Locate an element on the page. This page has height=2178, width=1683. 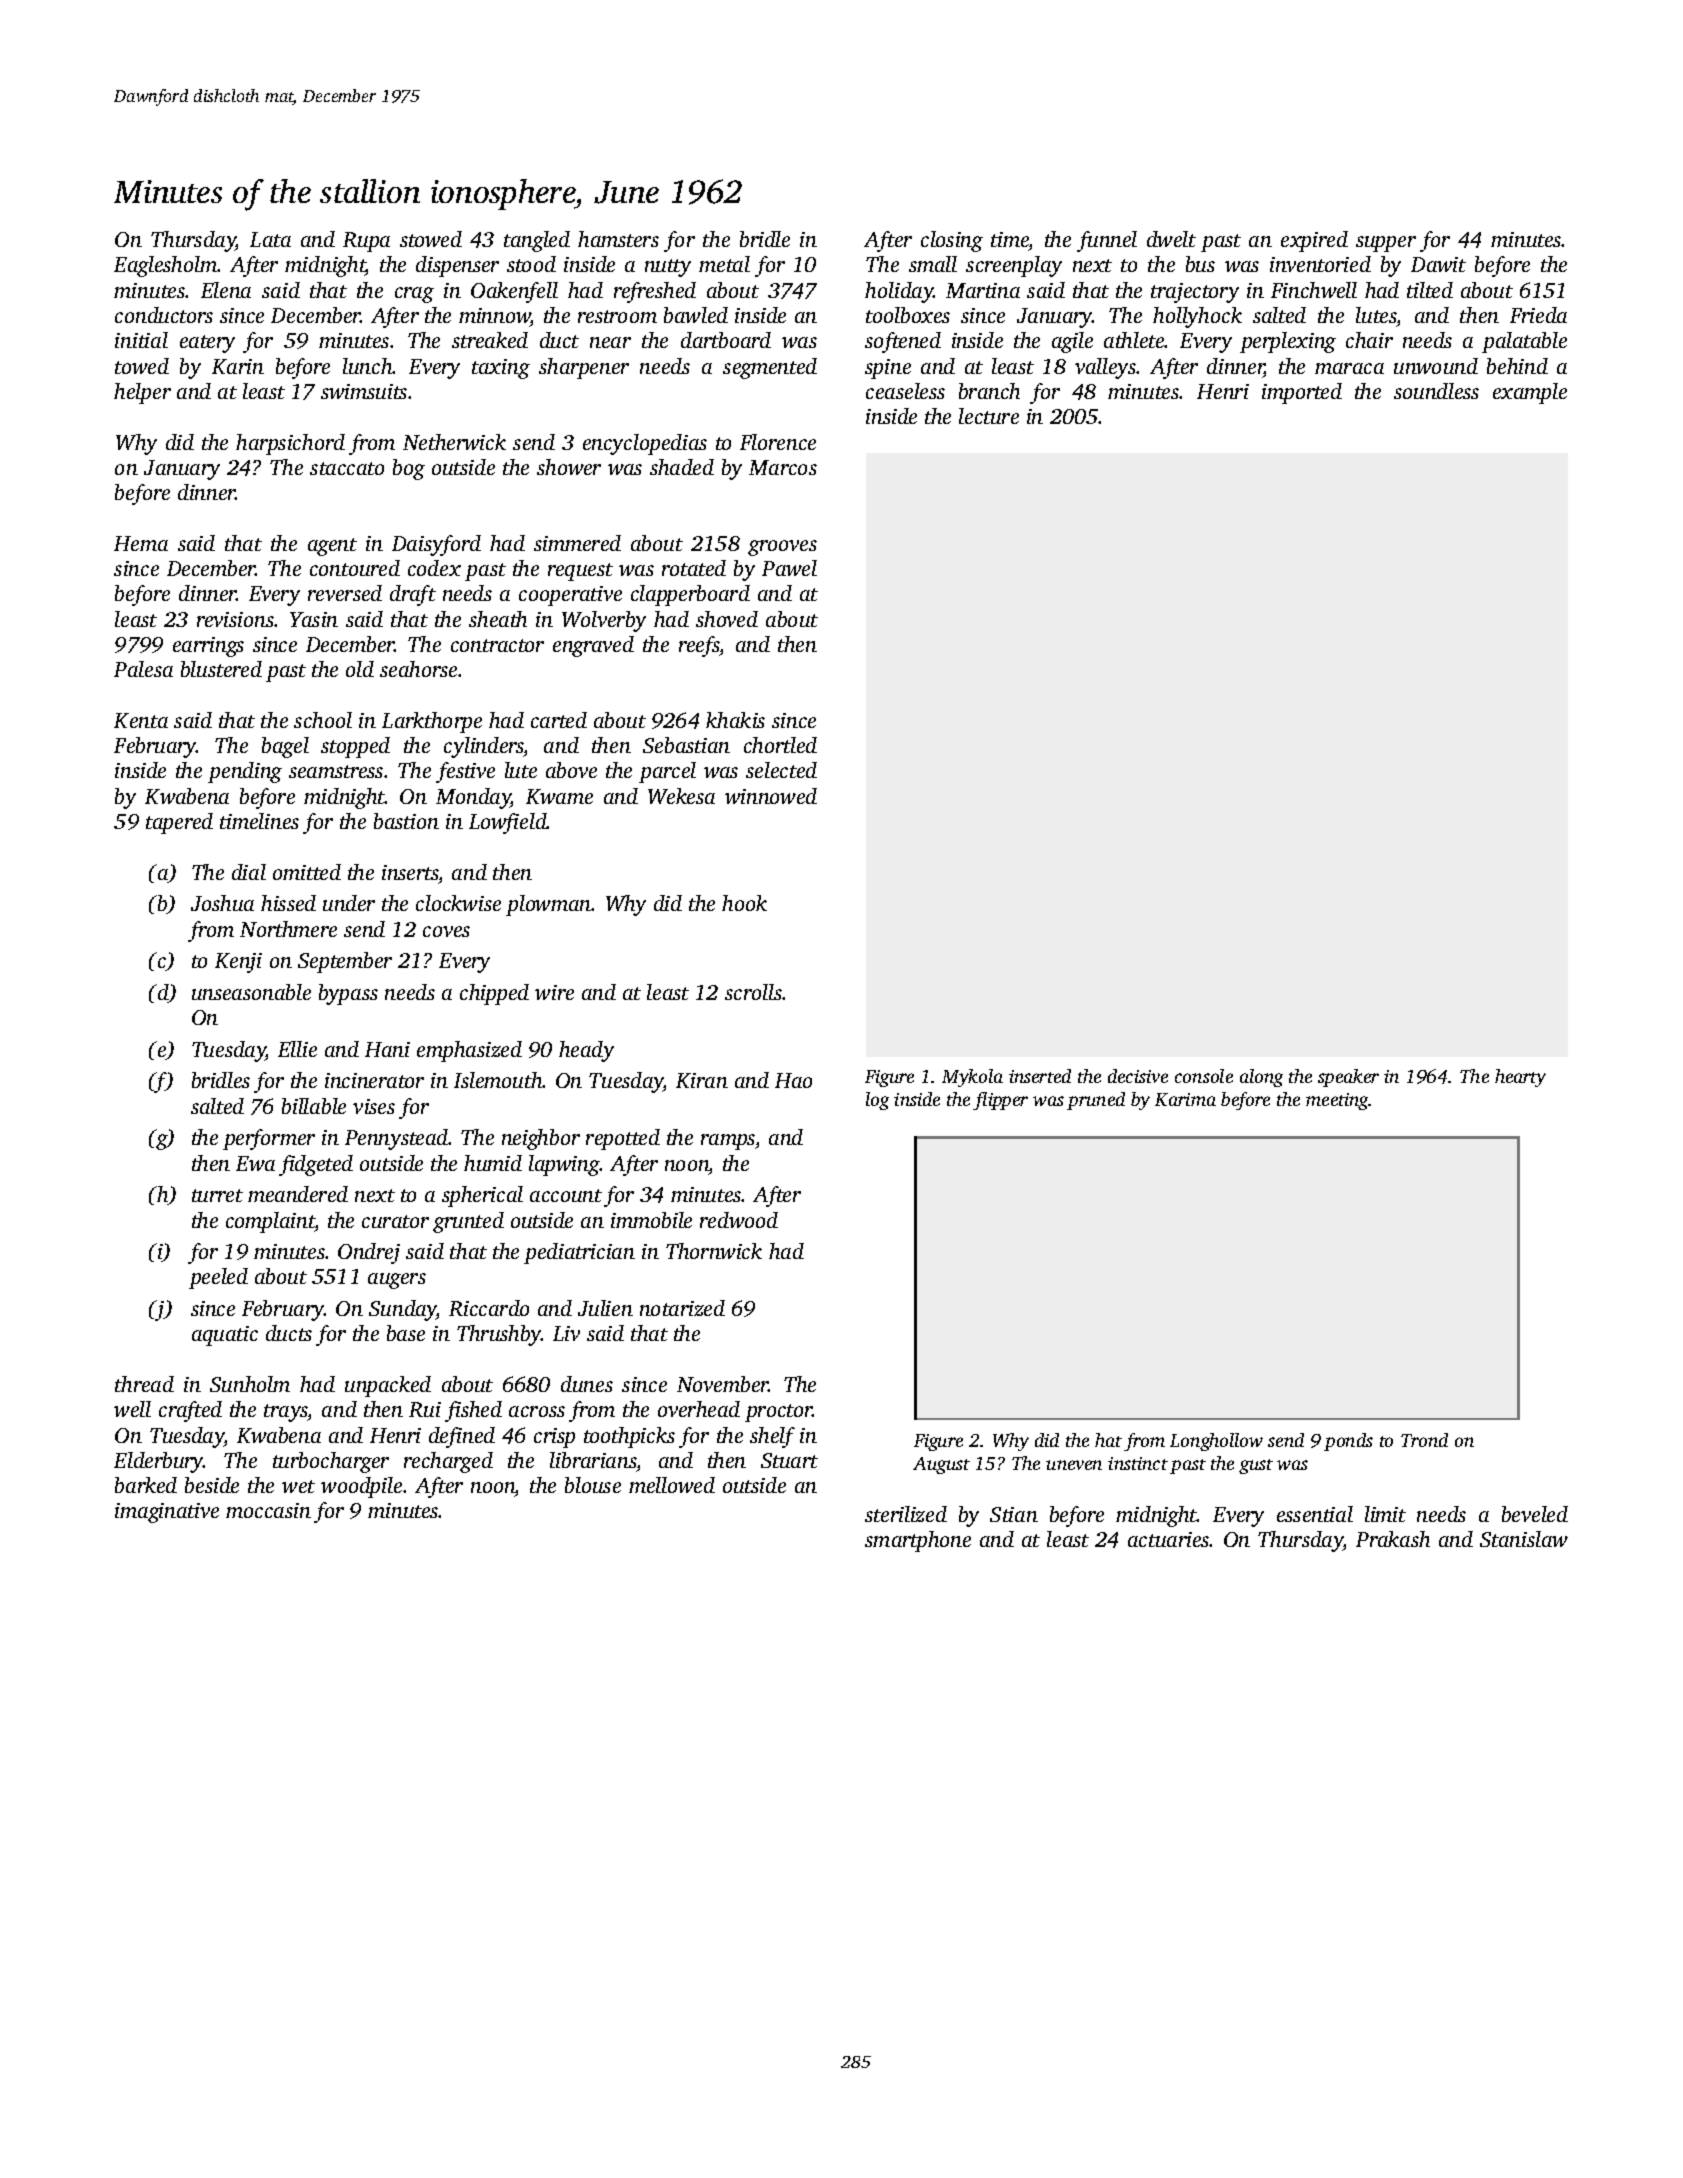
soundless is located at coordinates (1436, 391).
